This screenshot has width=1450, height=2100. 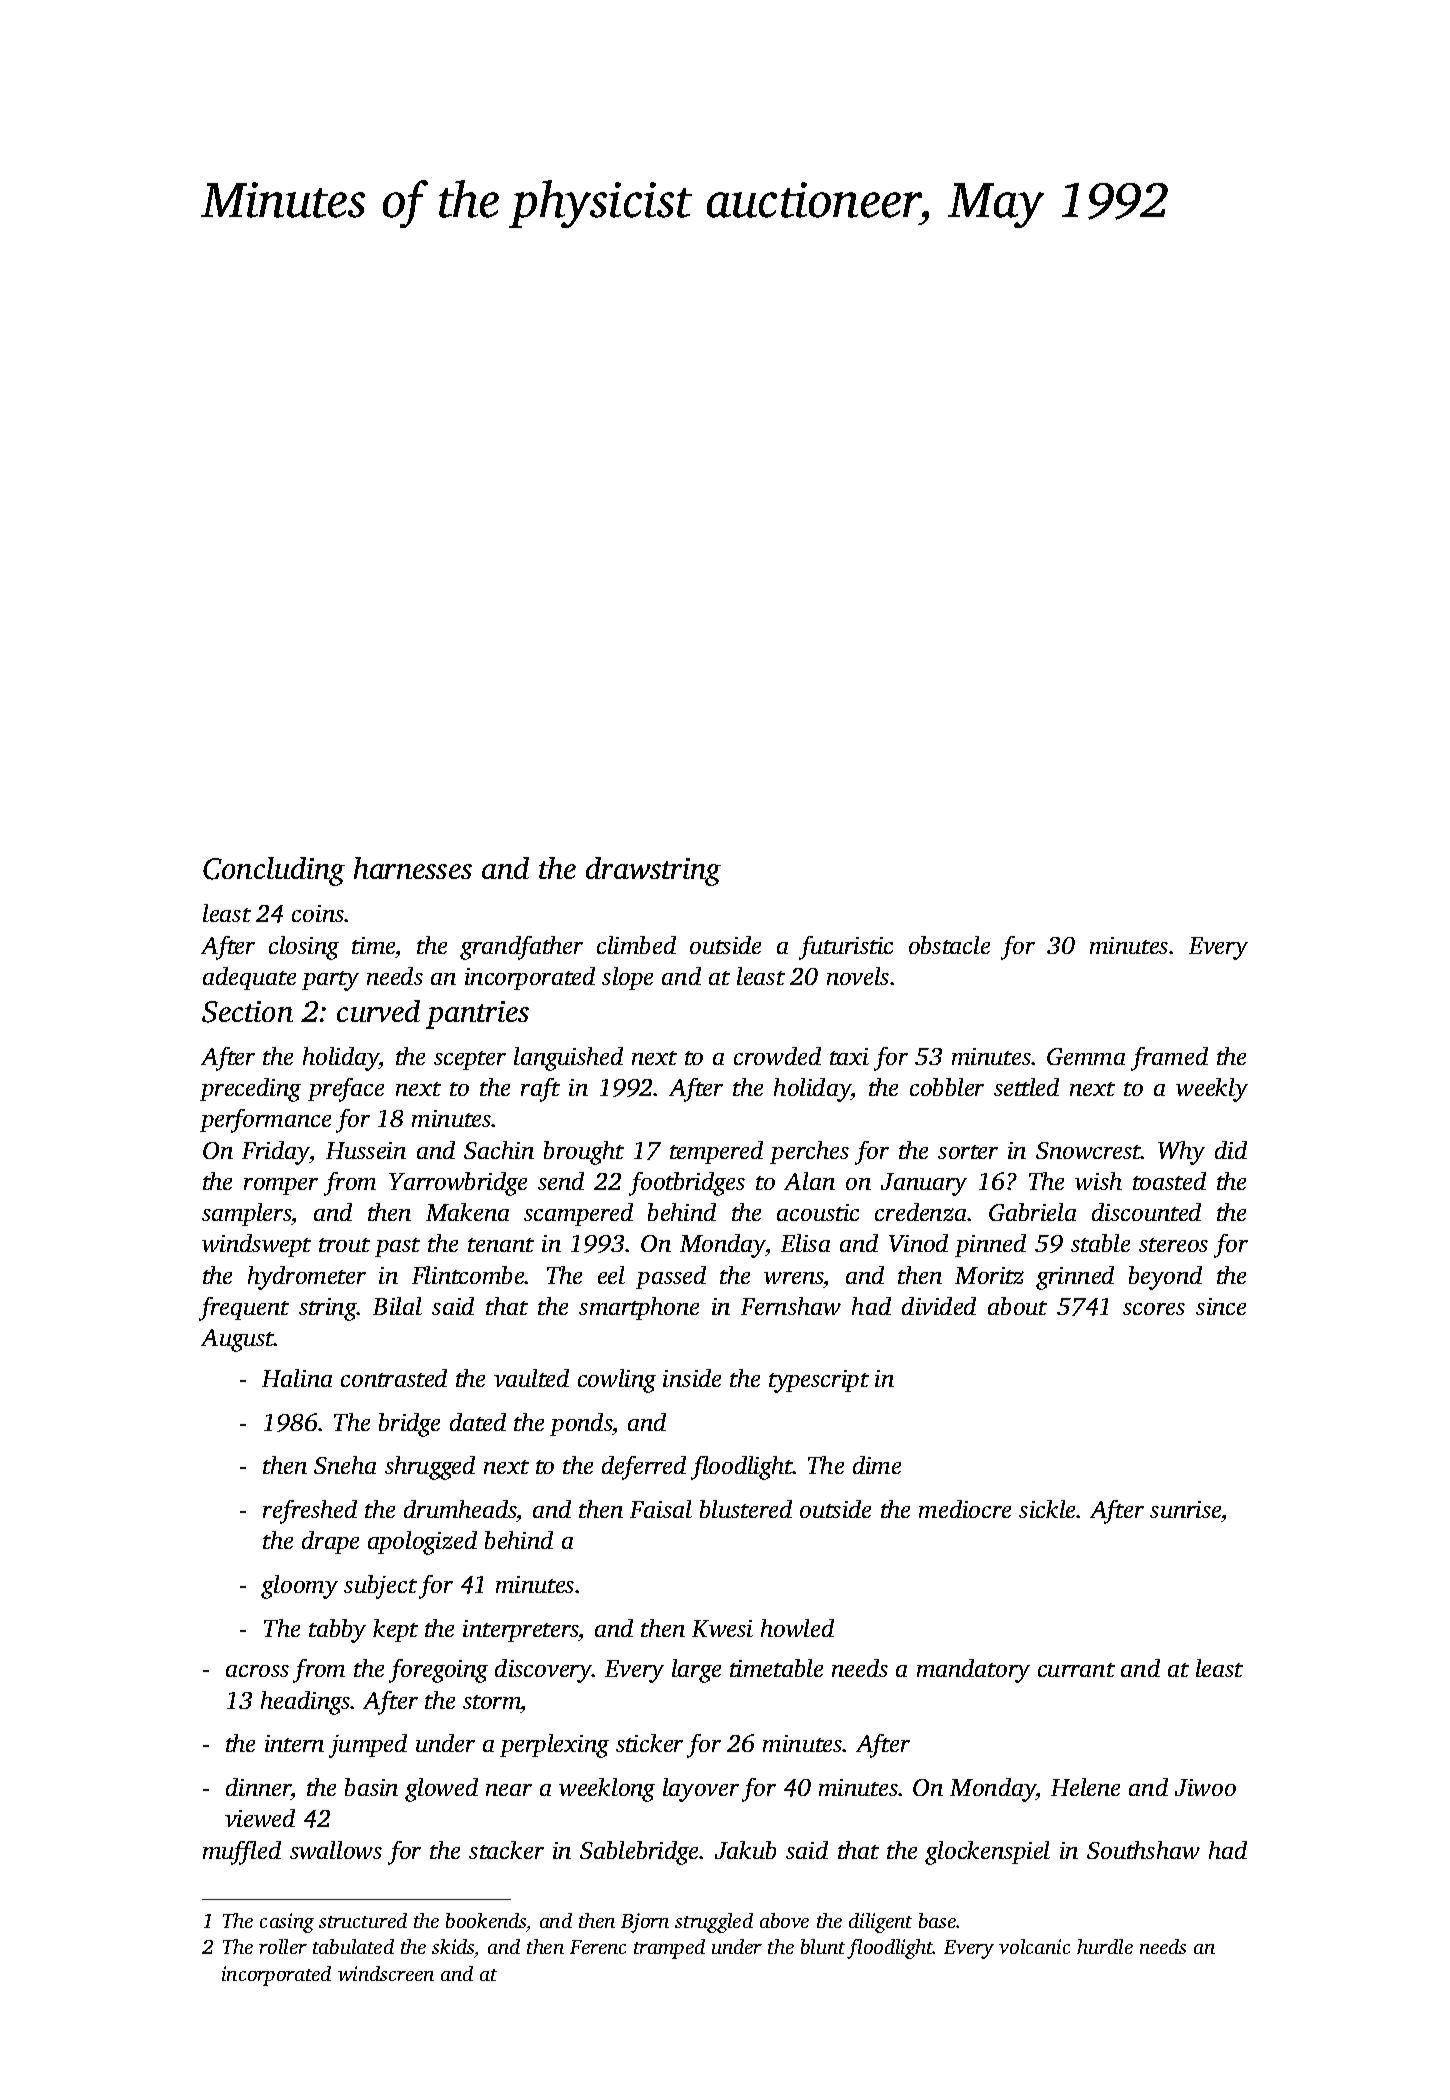 I want to click on inside, so click(x=692, y=1378).
